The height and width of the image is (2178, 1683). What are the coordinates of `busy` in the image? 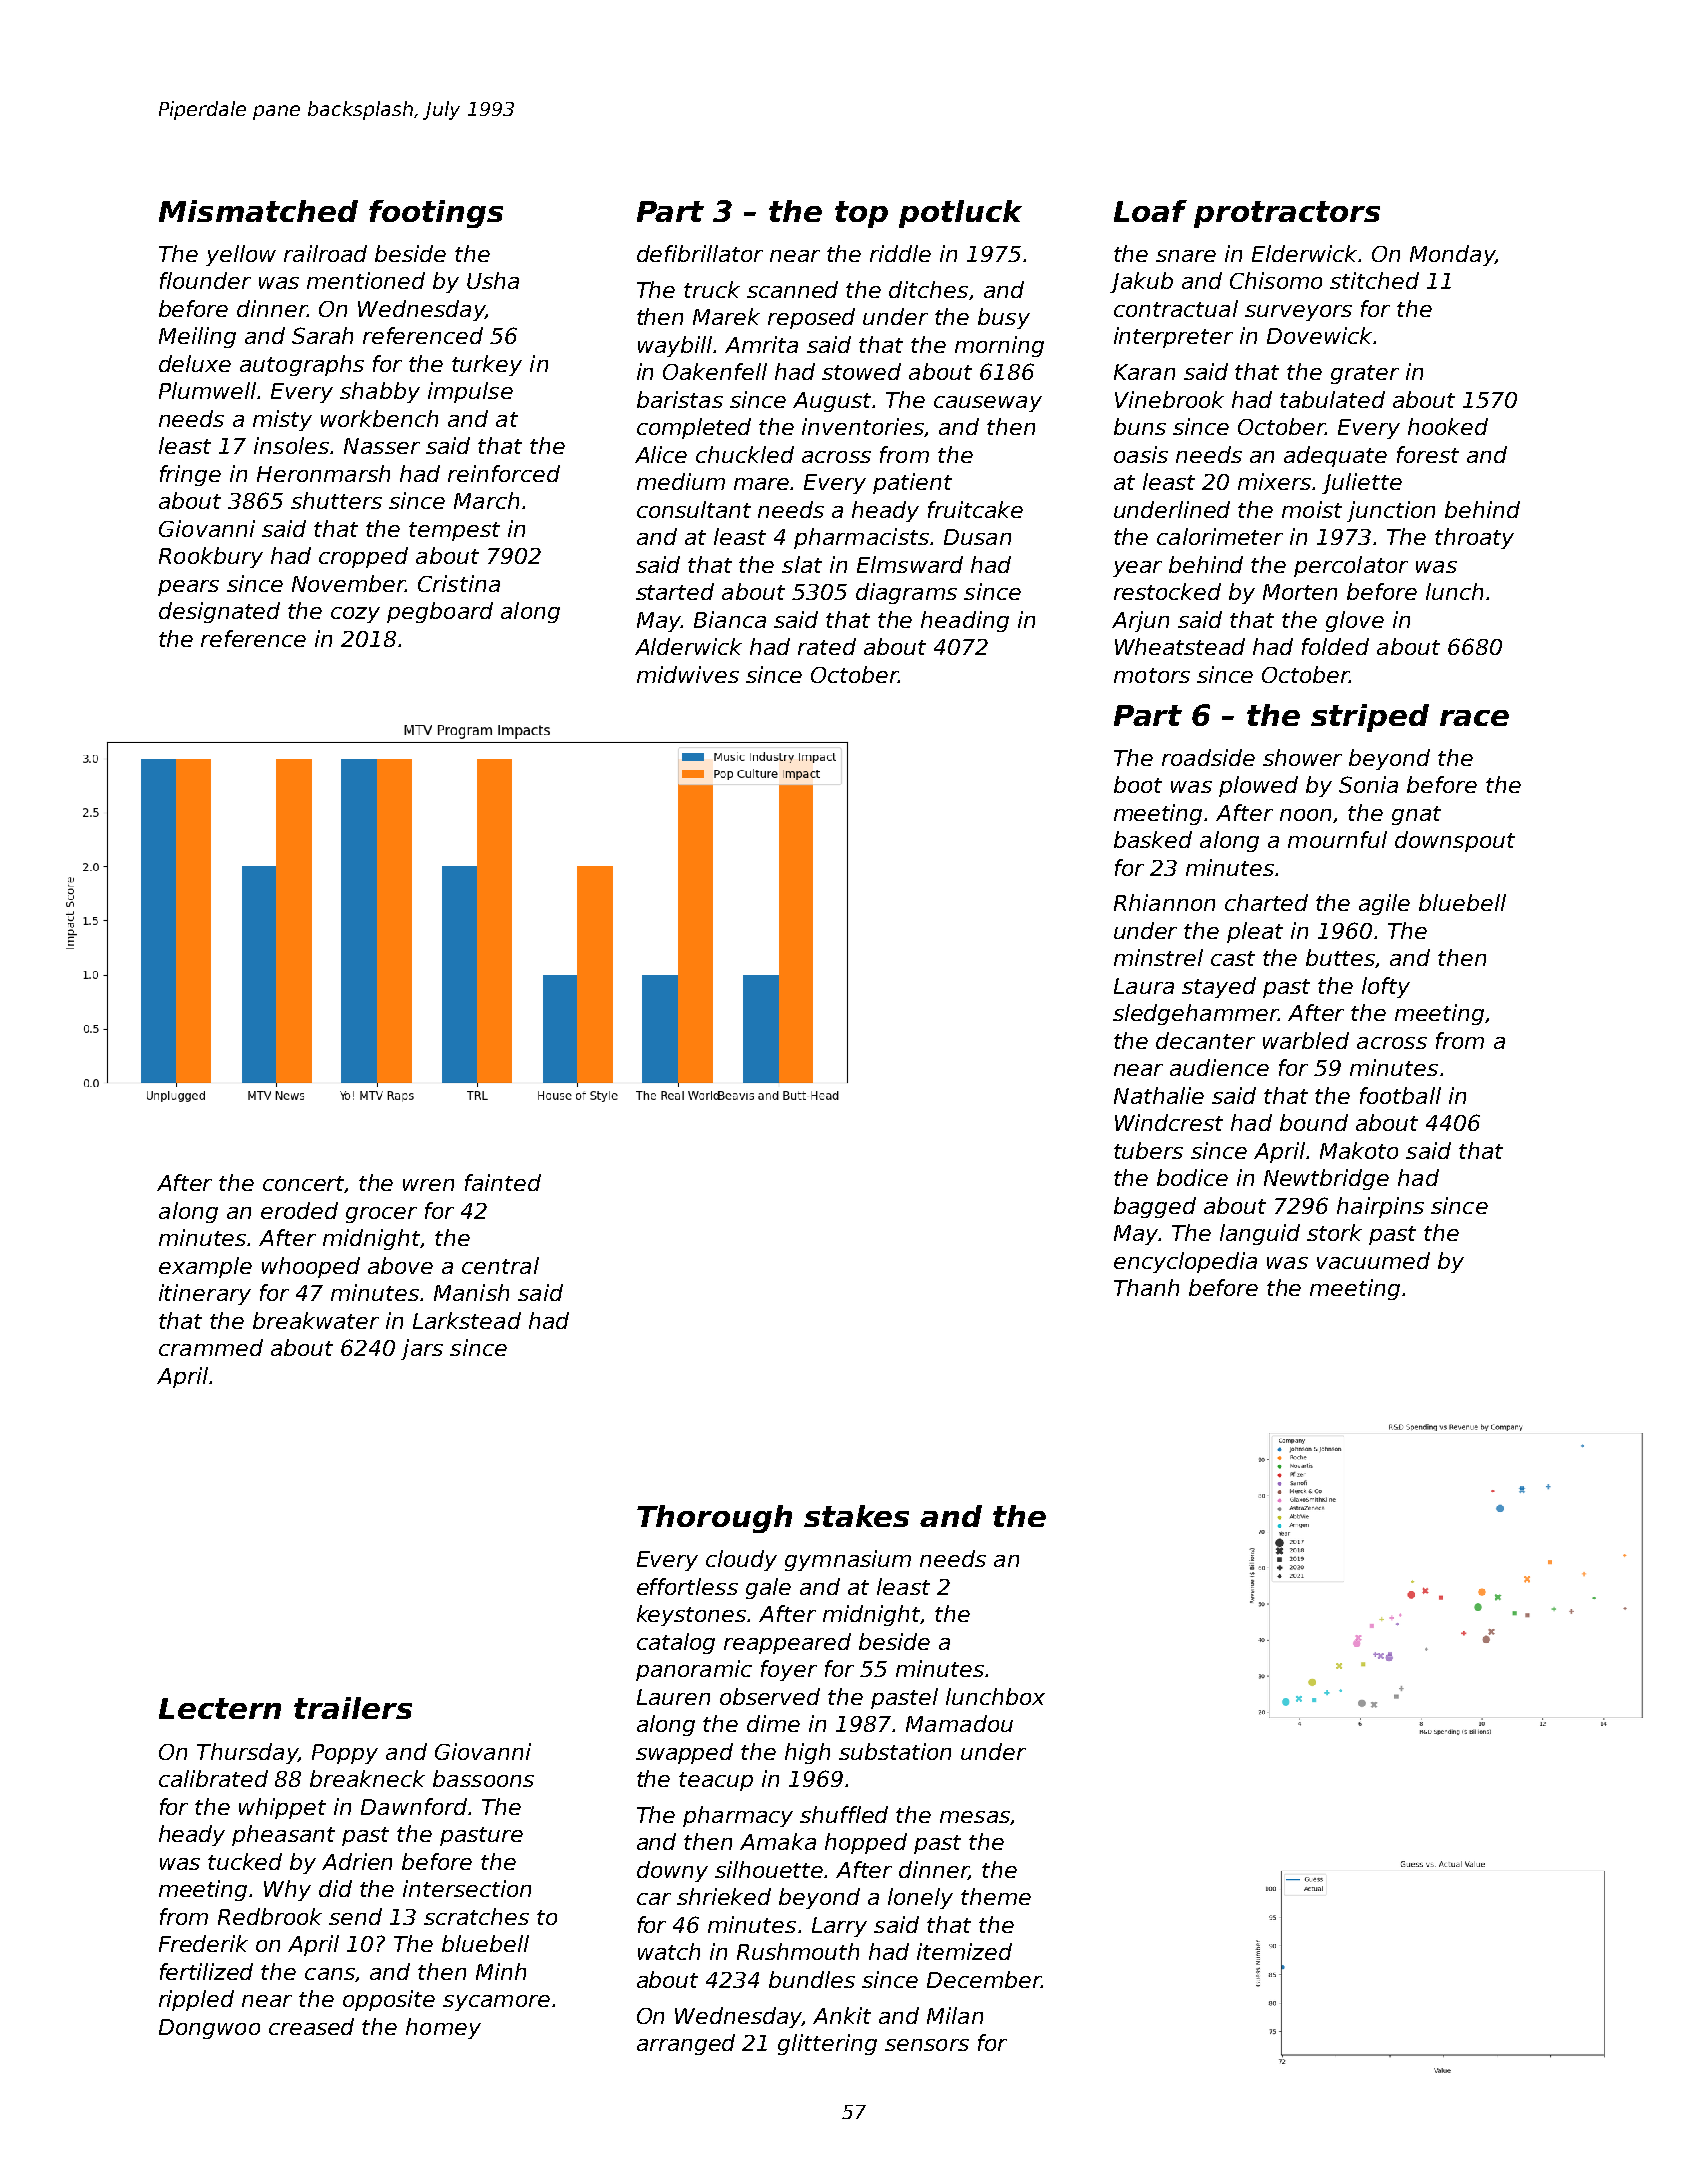 It's located at (1004, 318).
